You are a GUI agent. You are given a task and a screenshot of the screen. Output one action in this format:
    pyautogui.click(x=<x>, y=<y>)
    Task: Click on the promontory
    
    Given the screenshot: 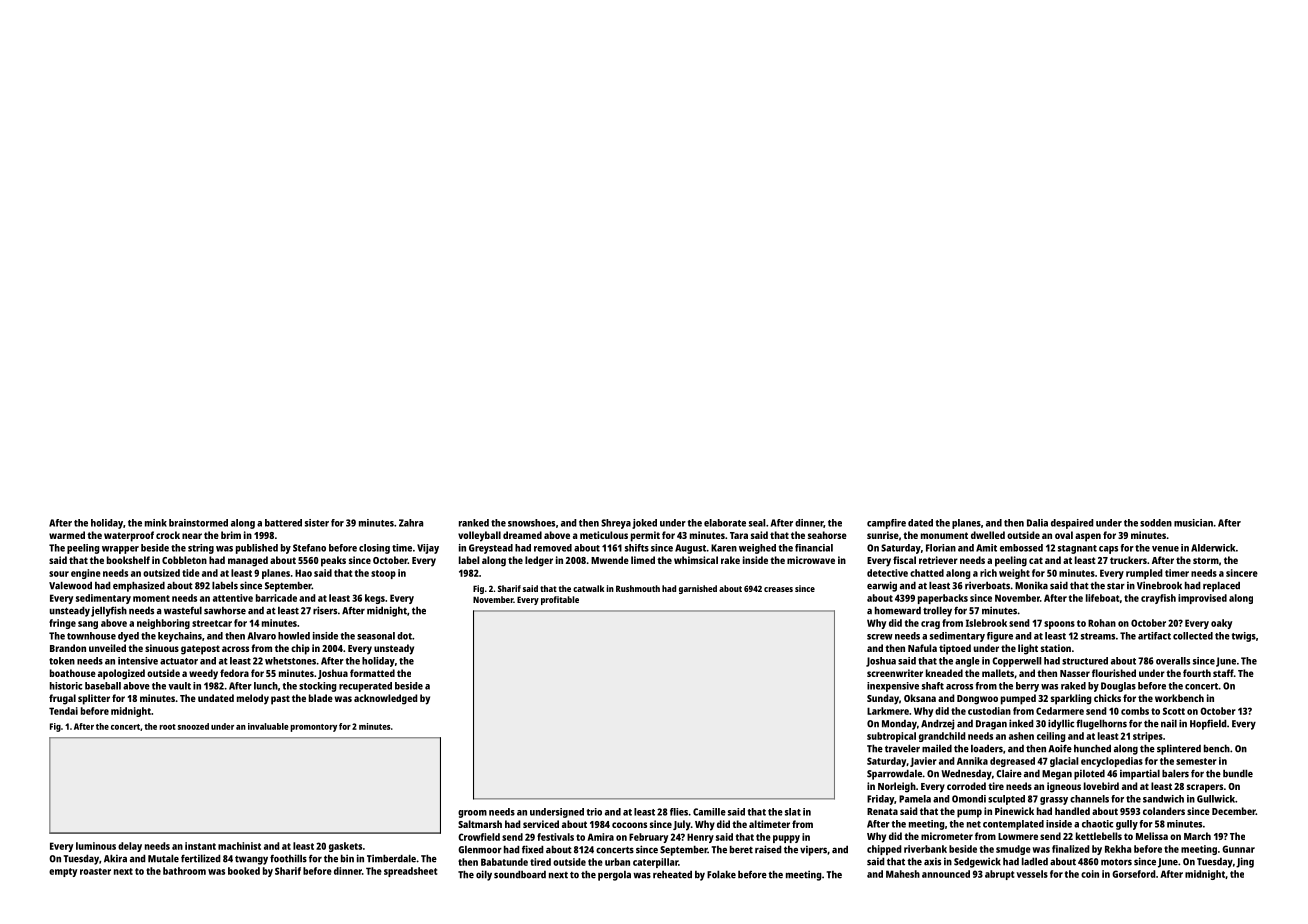 What is the action you would take?
    pyautogui.click(x=313, y=728)
